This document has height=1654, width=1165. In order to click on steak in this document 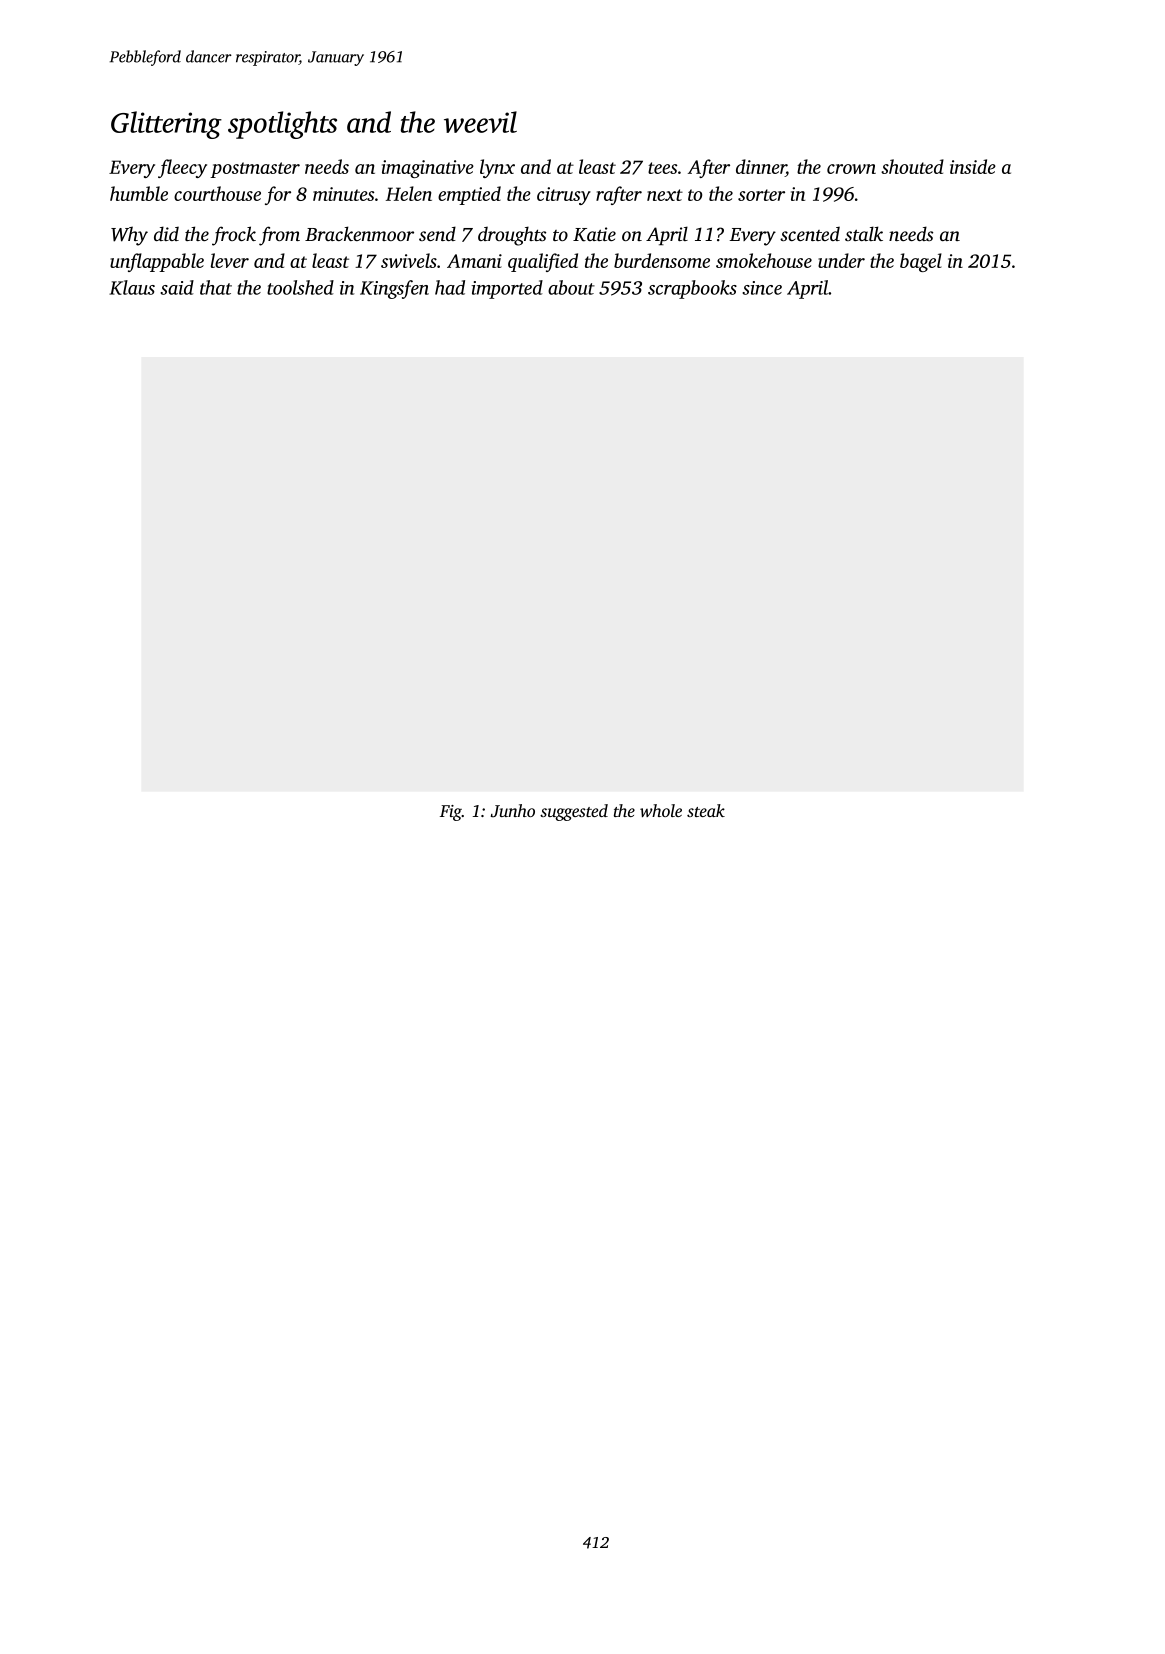, I will do `click(706, 810)`.
